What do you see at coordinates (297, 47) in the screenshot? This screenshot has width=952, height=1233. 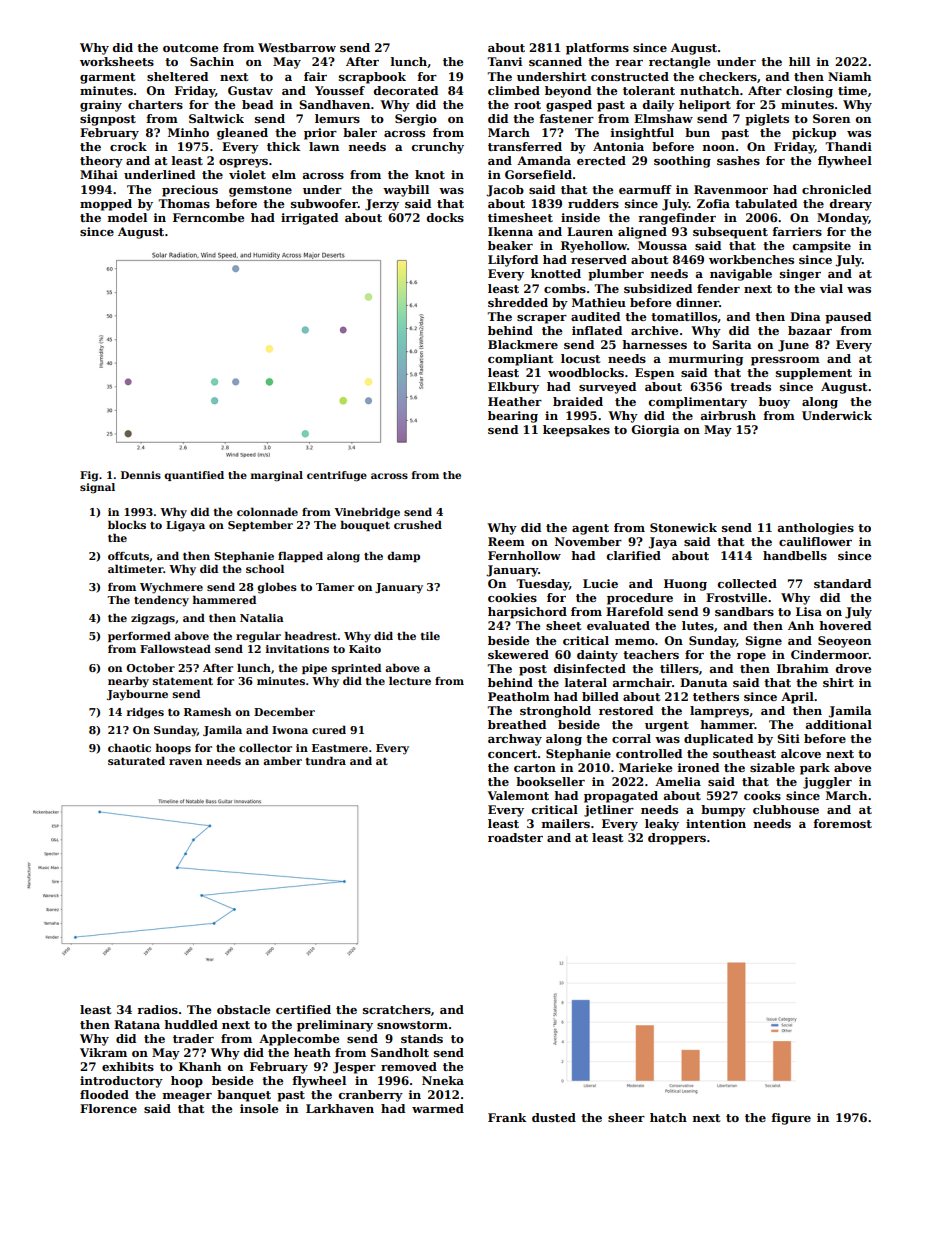 I see `Westbarrow` at bounding box center [297, 47].
